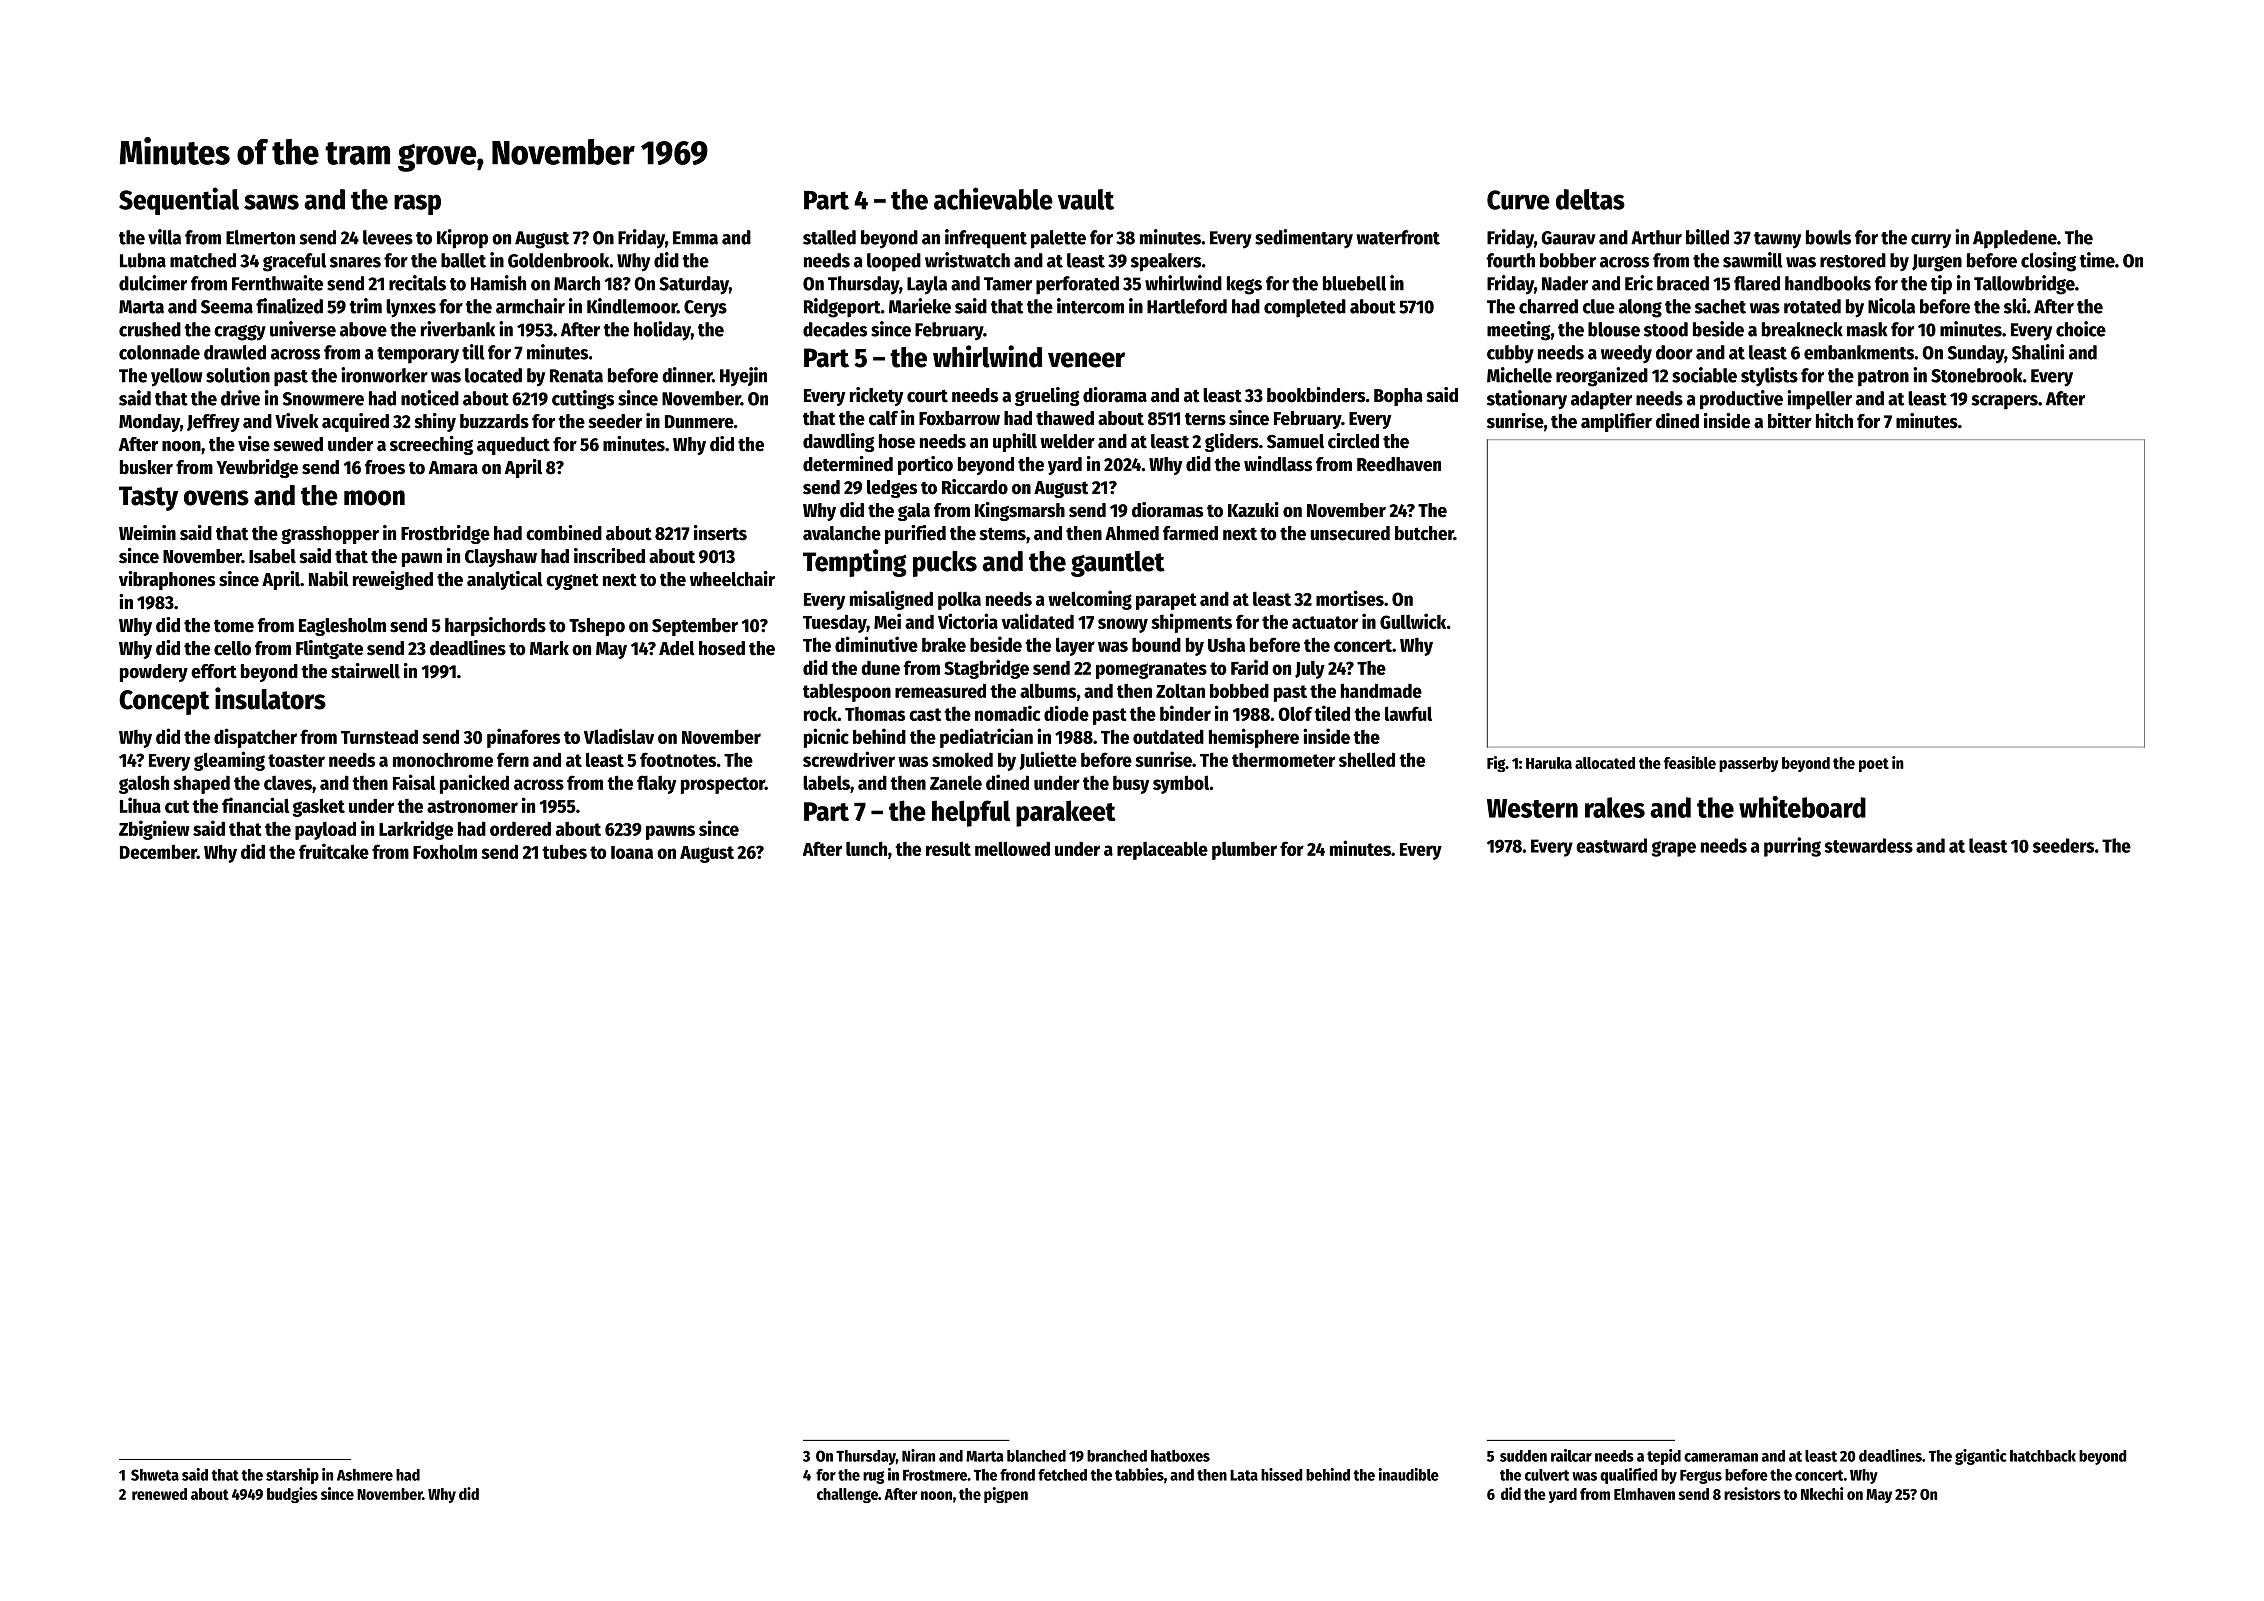 This screenshot has height=1601, width=2264. Describe the element at coordinates (993, 198) in the screenshot. I see `achievable` at that location.
